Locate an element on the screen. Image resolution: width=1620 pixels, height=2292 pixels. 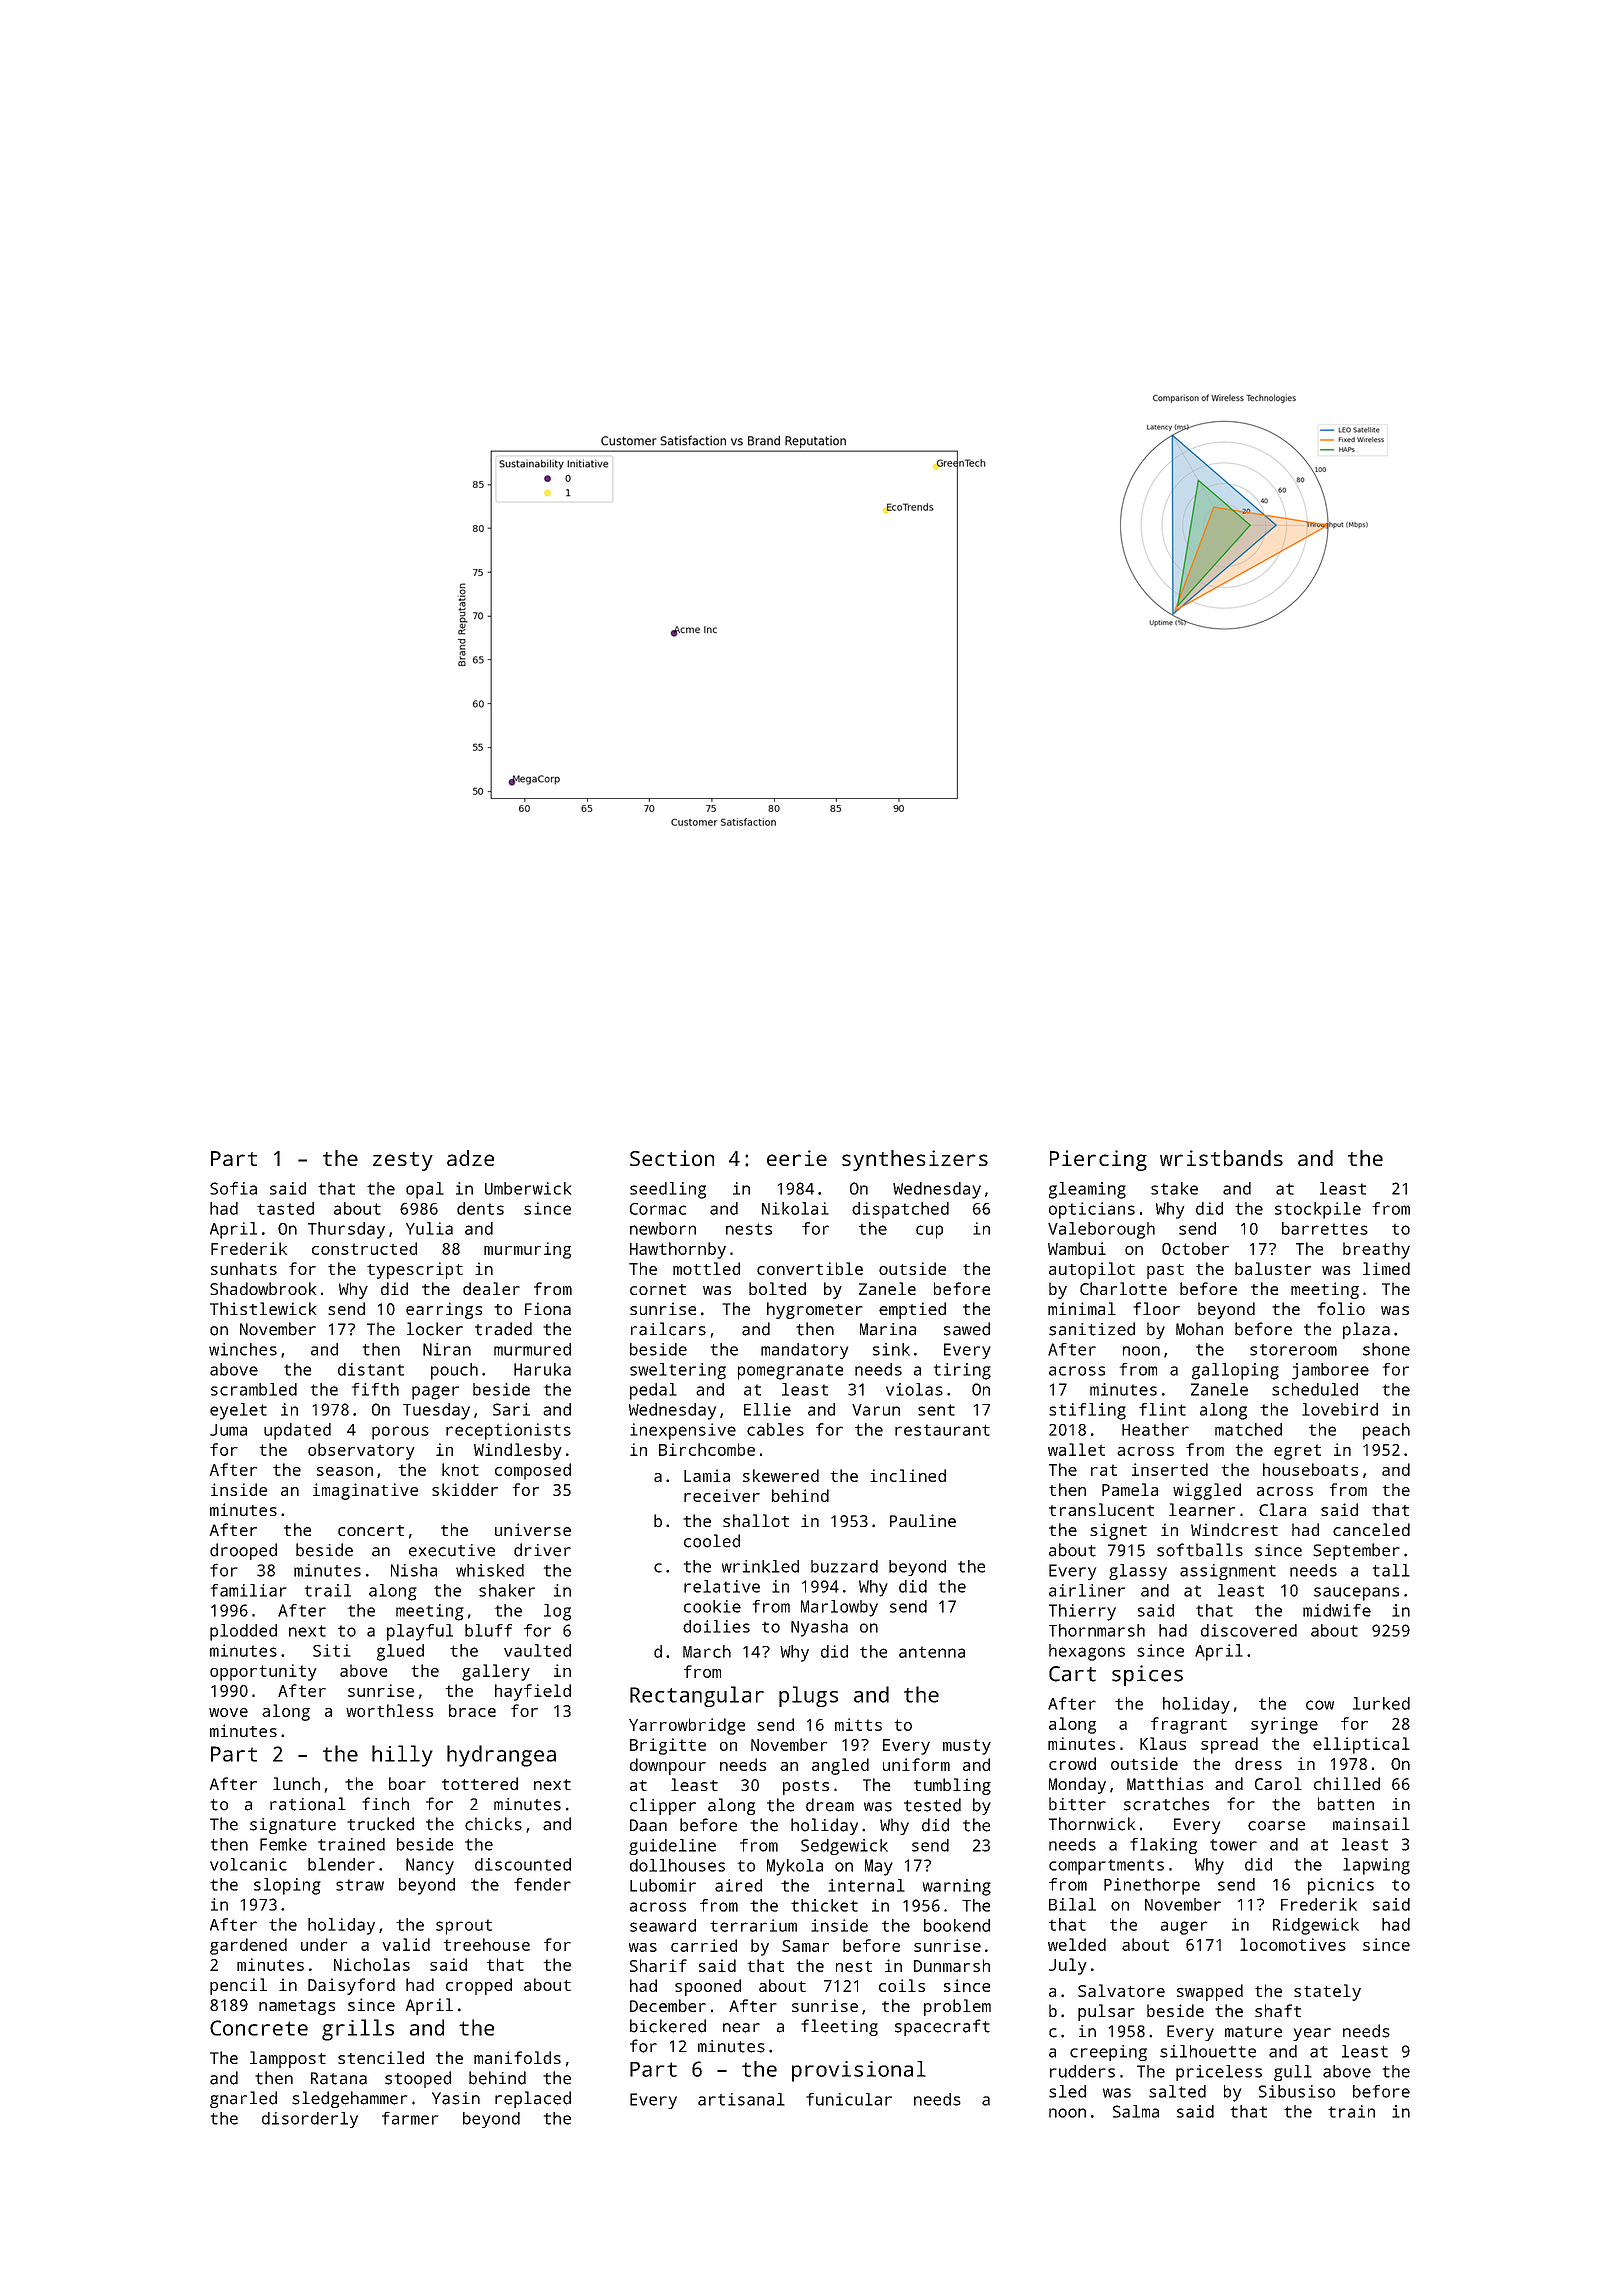
wristbands is located at coordinates (1221, 1158).
